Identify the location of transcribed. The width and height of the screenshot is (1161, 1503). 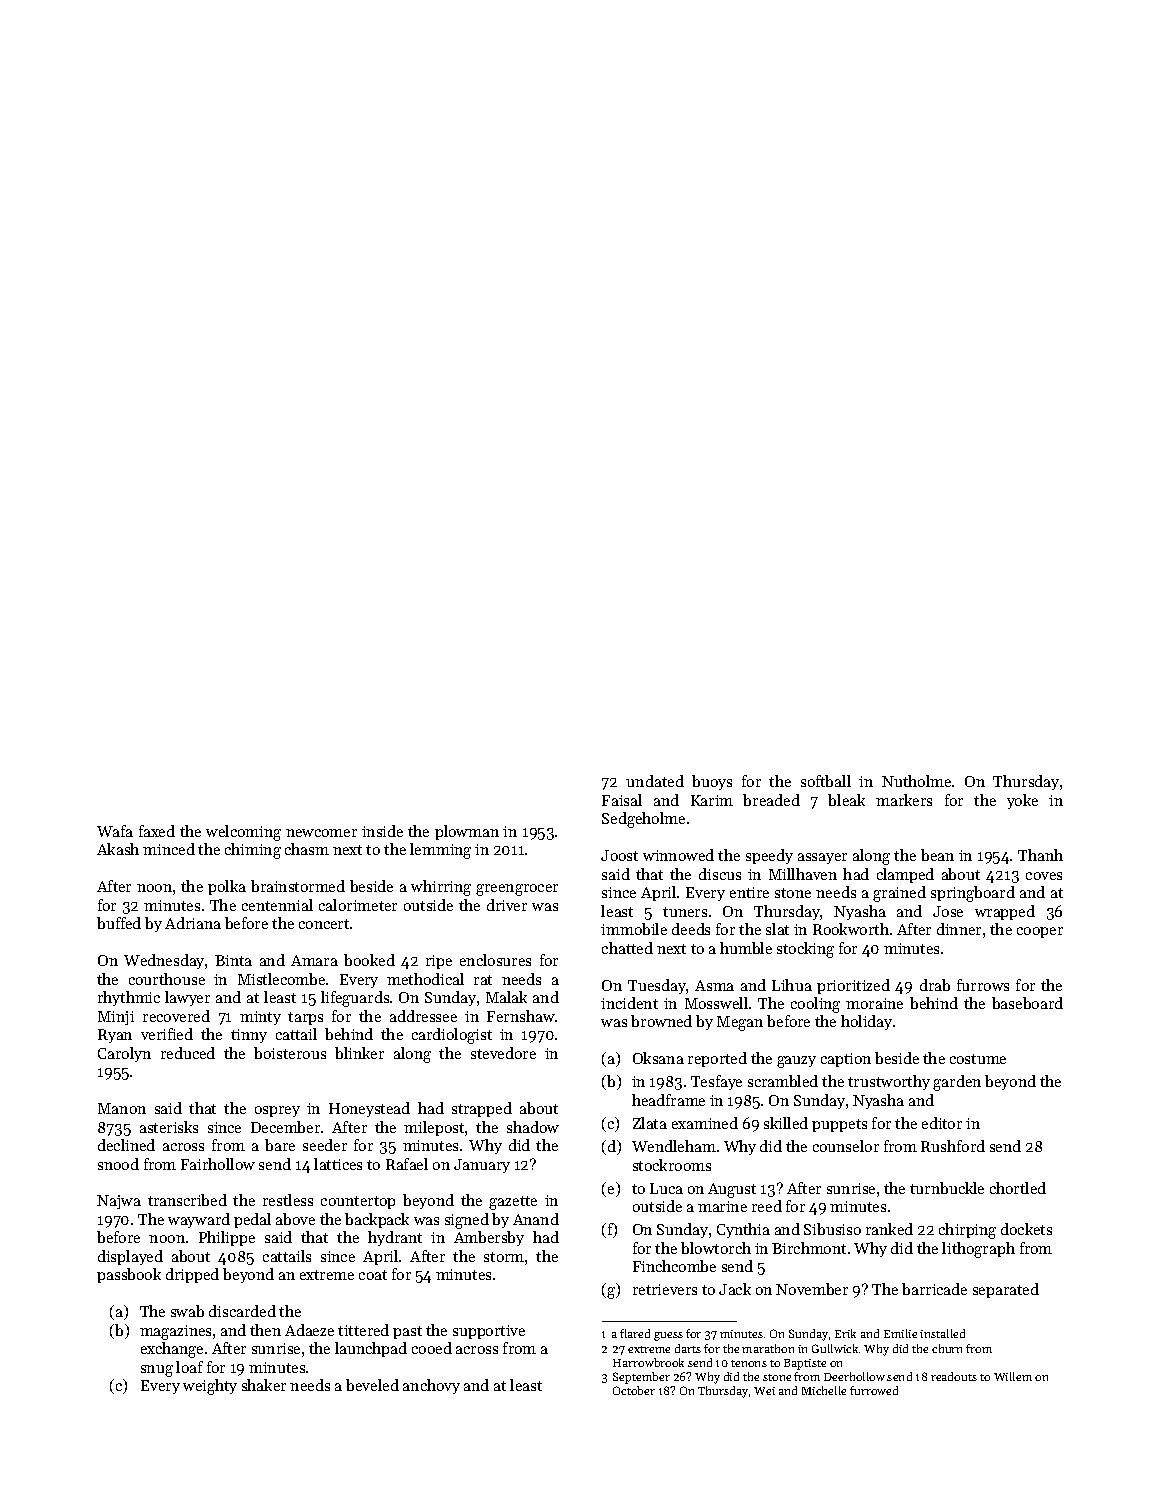
(187, 1200).
